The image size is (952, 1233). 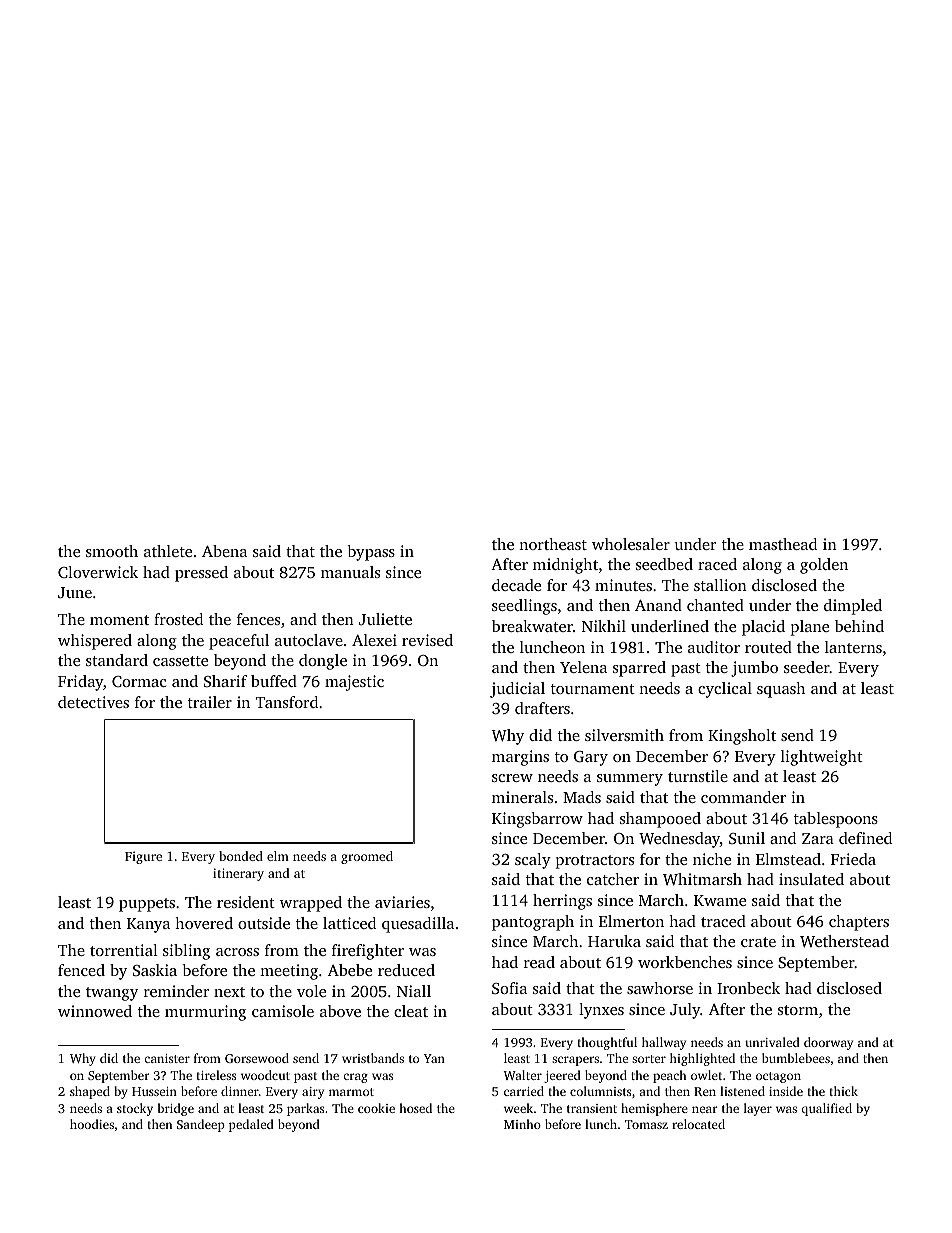 What do you see at coordinates (522, 1124) in the screenshot?
I see `Minho` at bounding box center [522, 1124].
